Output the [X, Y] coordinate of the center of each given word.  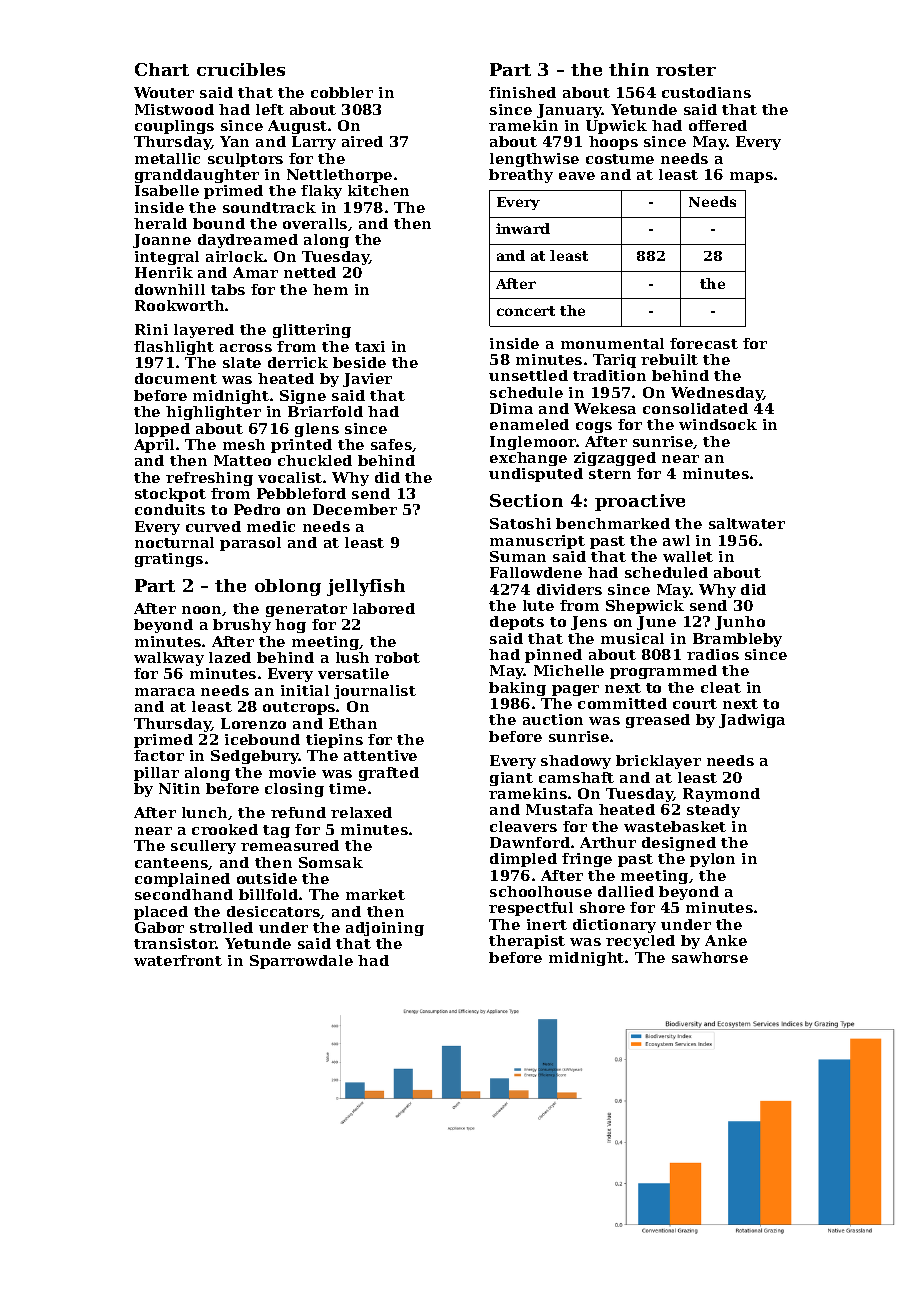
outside [267, 878]
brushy [242, 626]
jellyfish [366, 587]
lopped [162, 430]
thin [629, 69]
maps [751, 177]
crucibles [241, 69]
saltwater [747, 523]
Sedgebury [255, 757]
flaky [321, 192]
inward [523, 228]
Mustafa [559, 809]
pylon [712, 860]
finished [522, 92]
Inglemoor [533, 443]
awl [676, 540]
